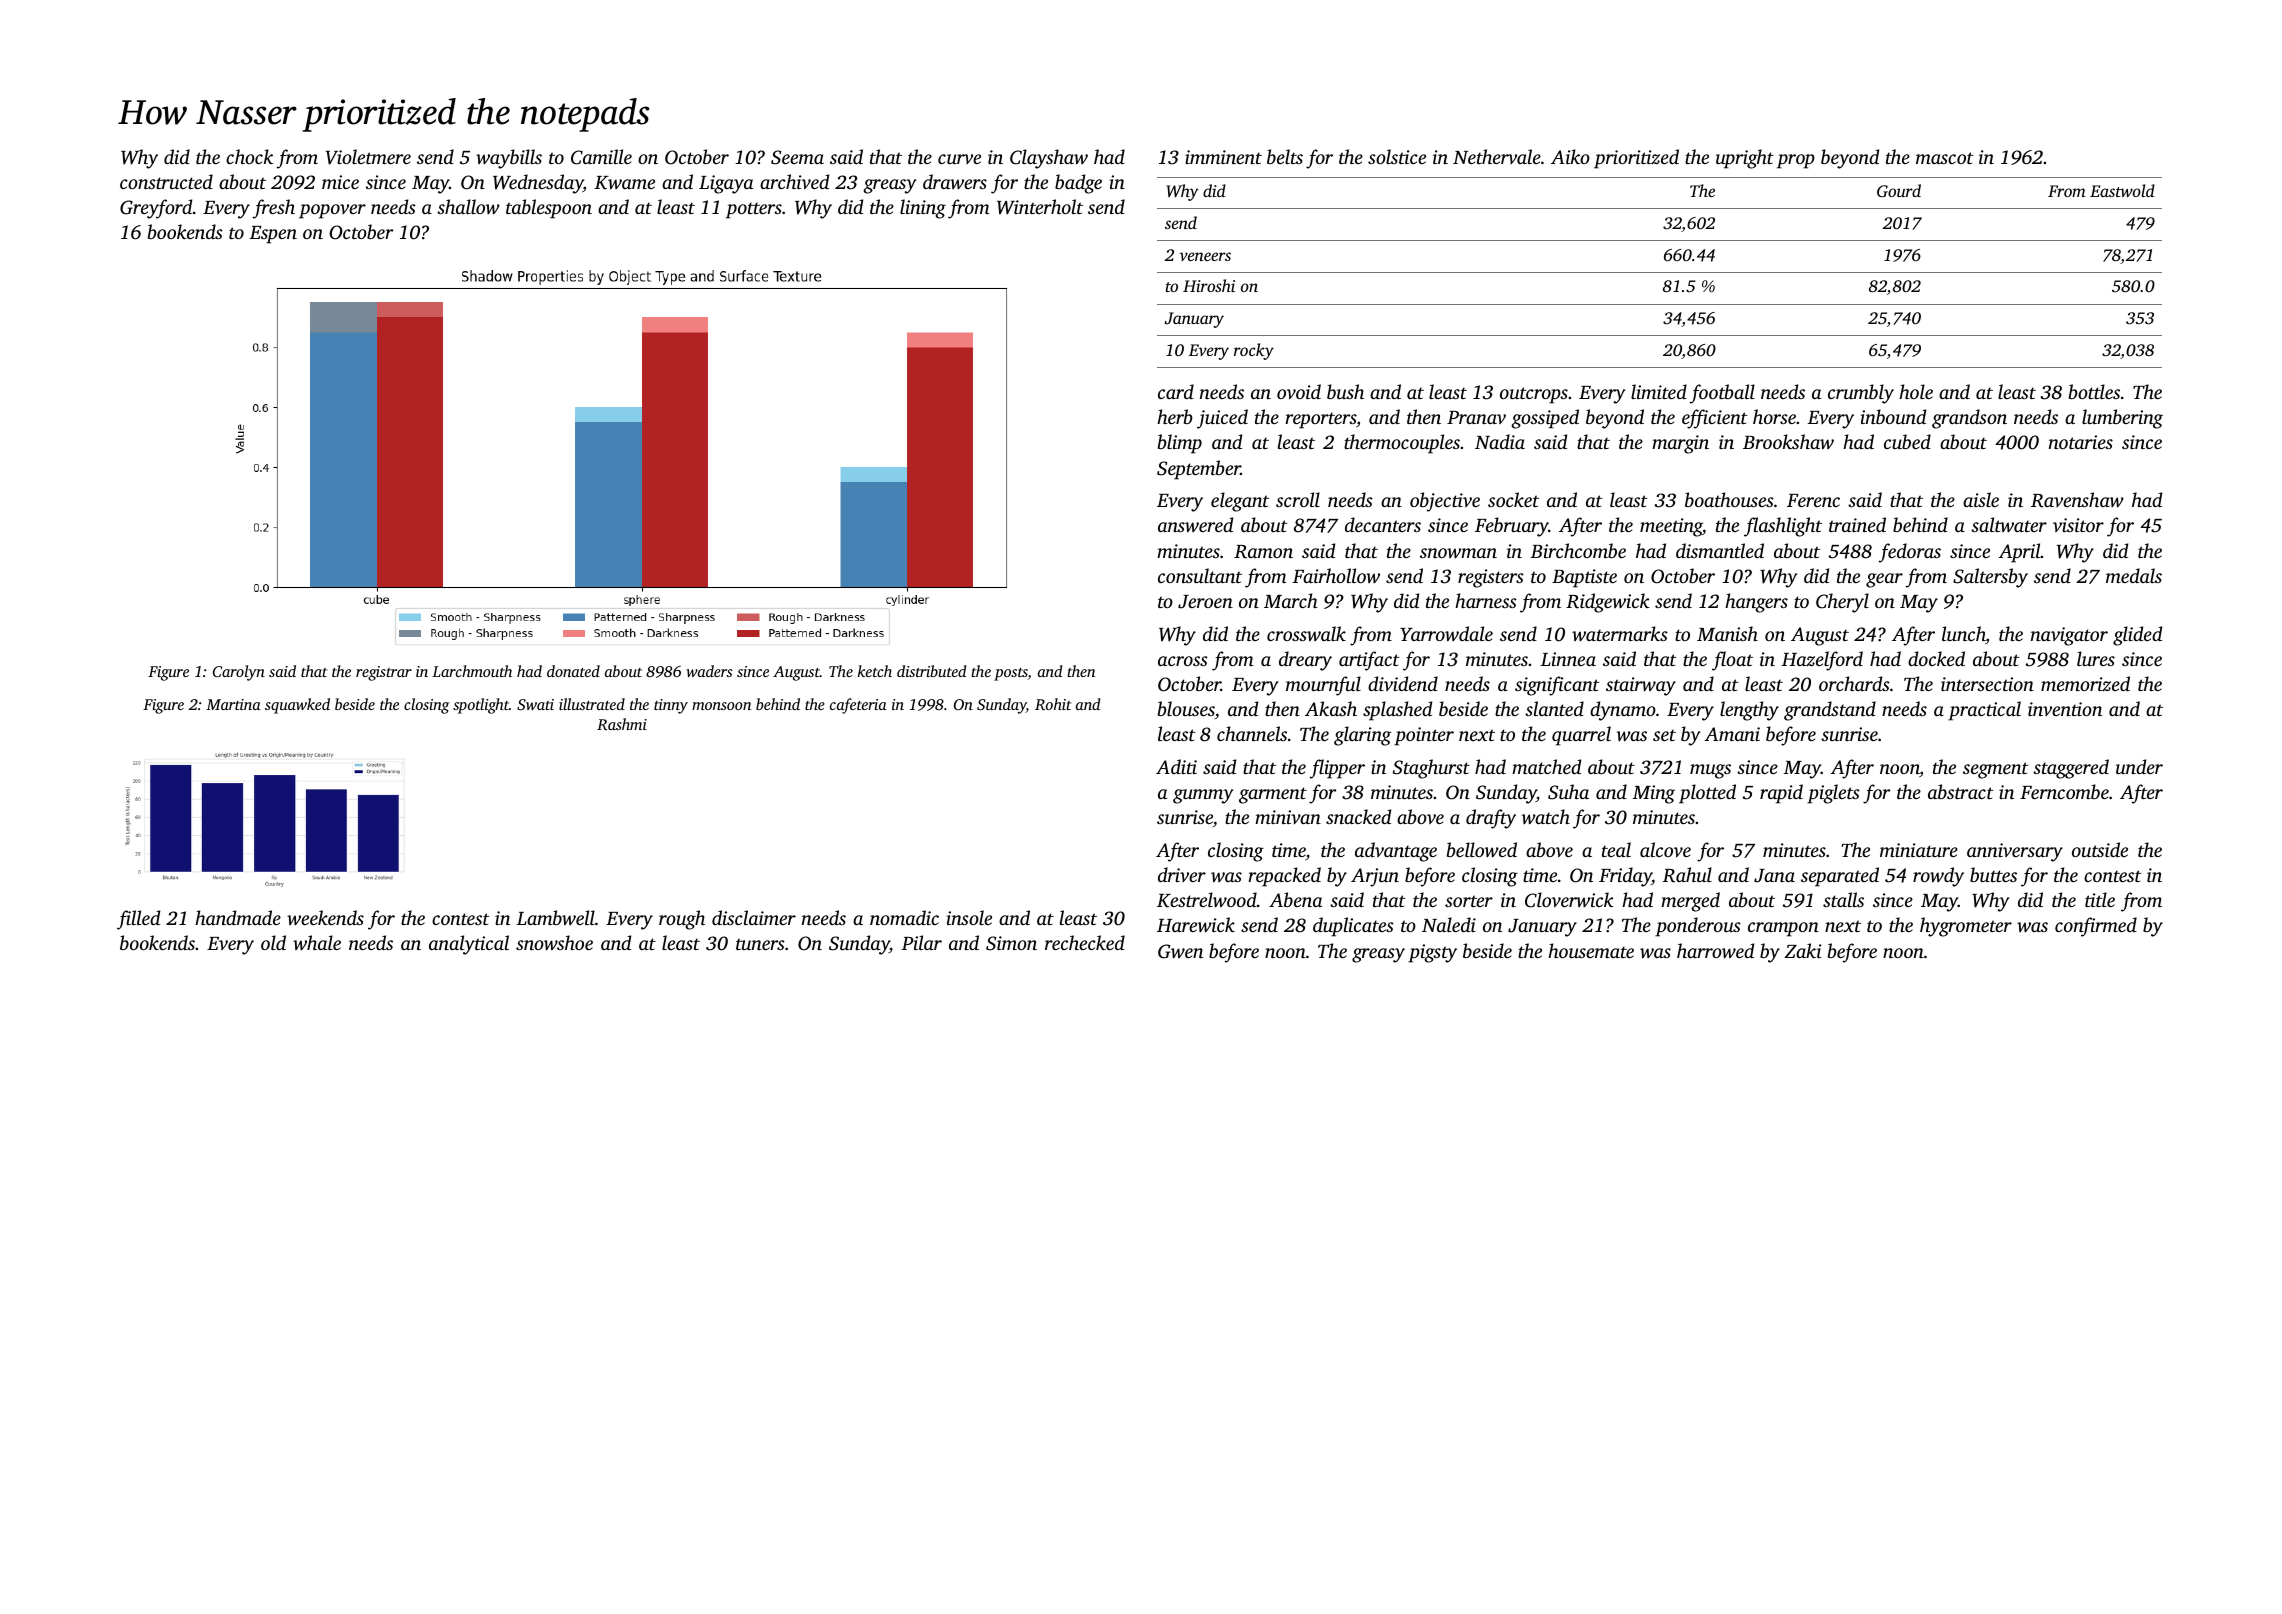 This screenshot has width=2282, height=1614. What do you see at coordinates (249, 156) in the screenshot?
I see `chock` at bounding box center [249, 156].
